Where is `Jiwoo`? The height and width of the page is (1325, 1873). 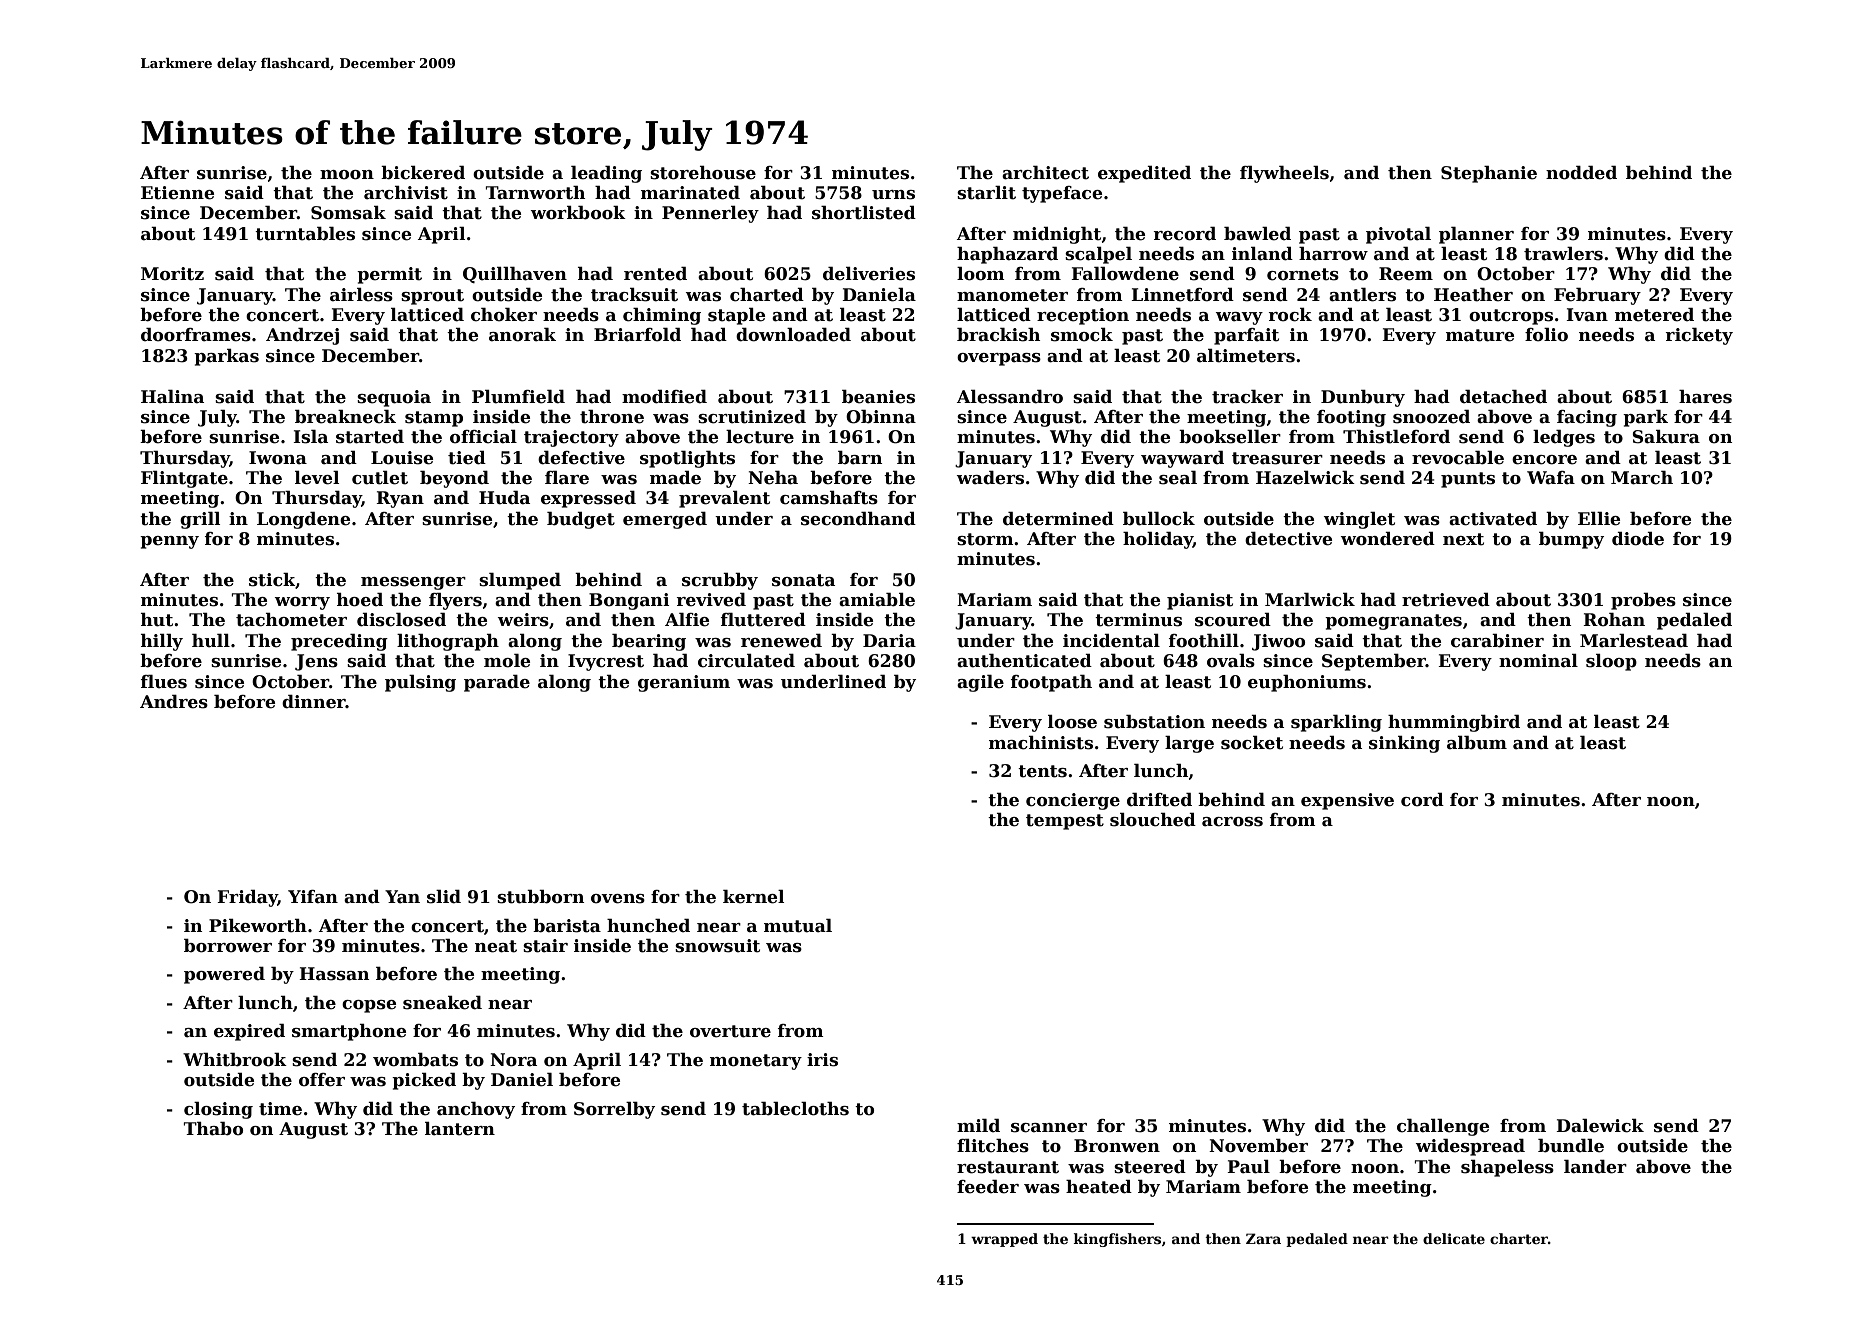 Jiwoo is located at coordinates (1278, 642).
